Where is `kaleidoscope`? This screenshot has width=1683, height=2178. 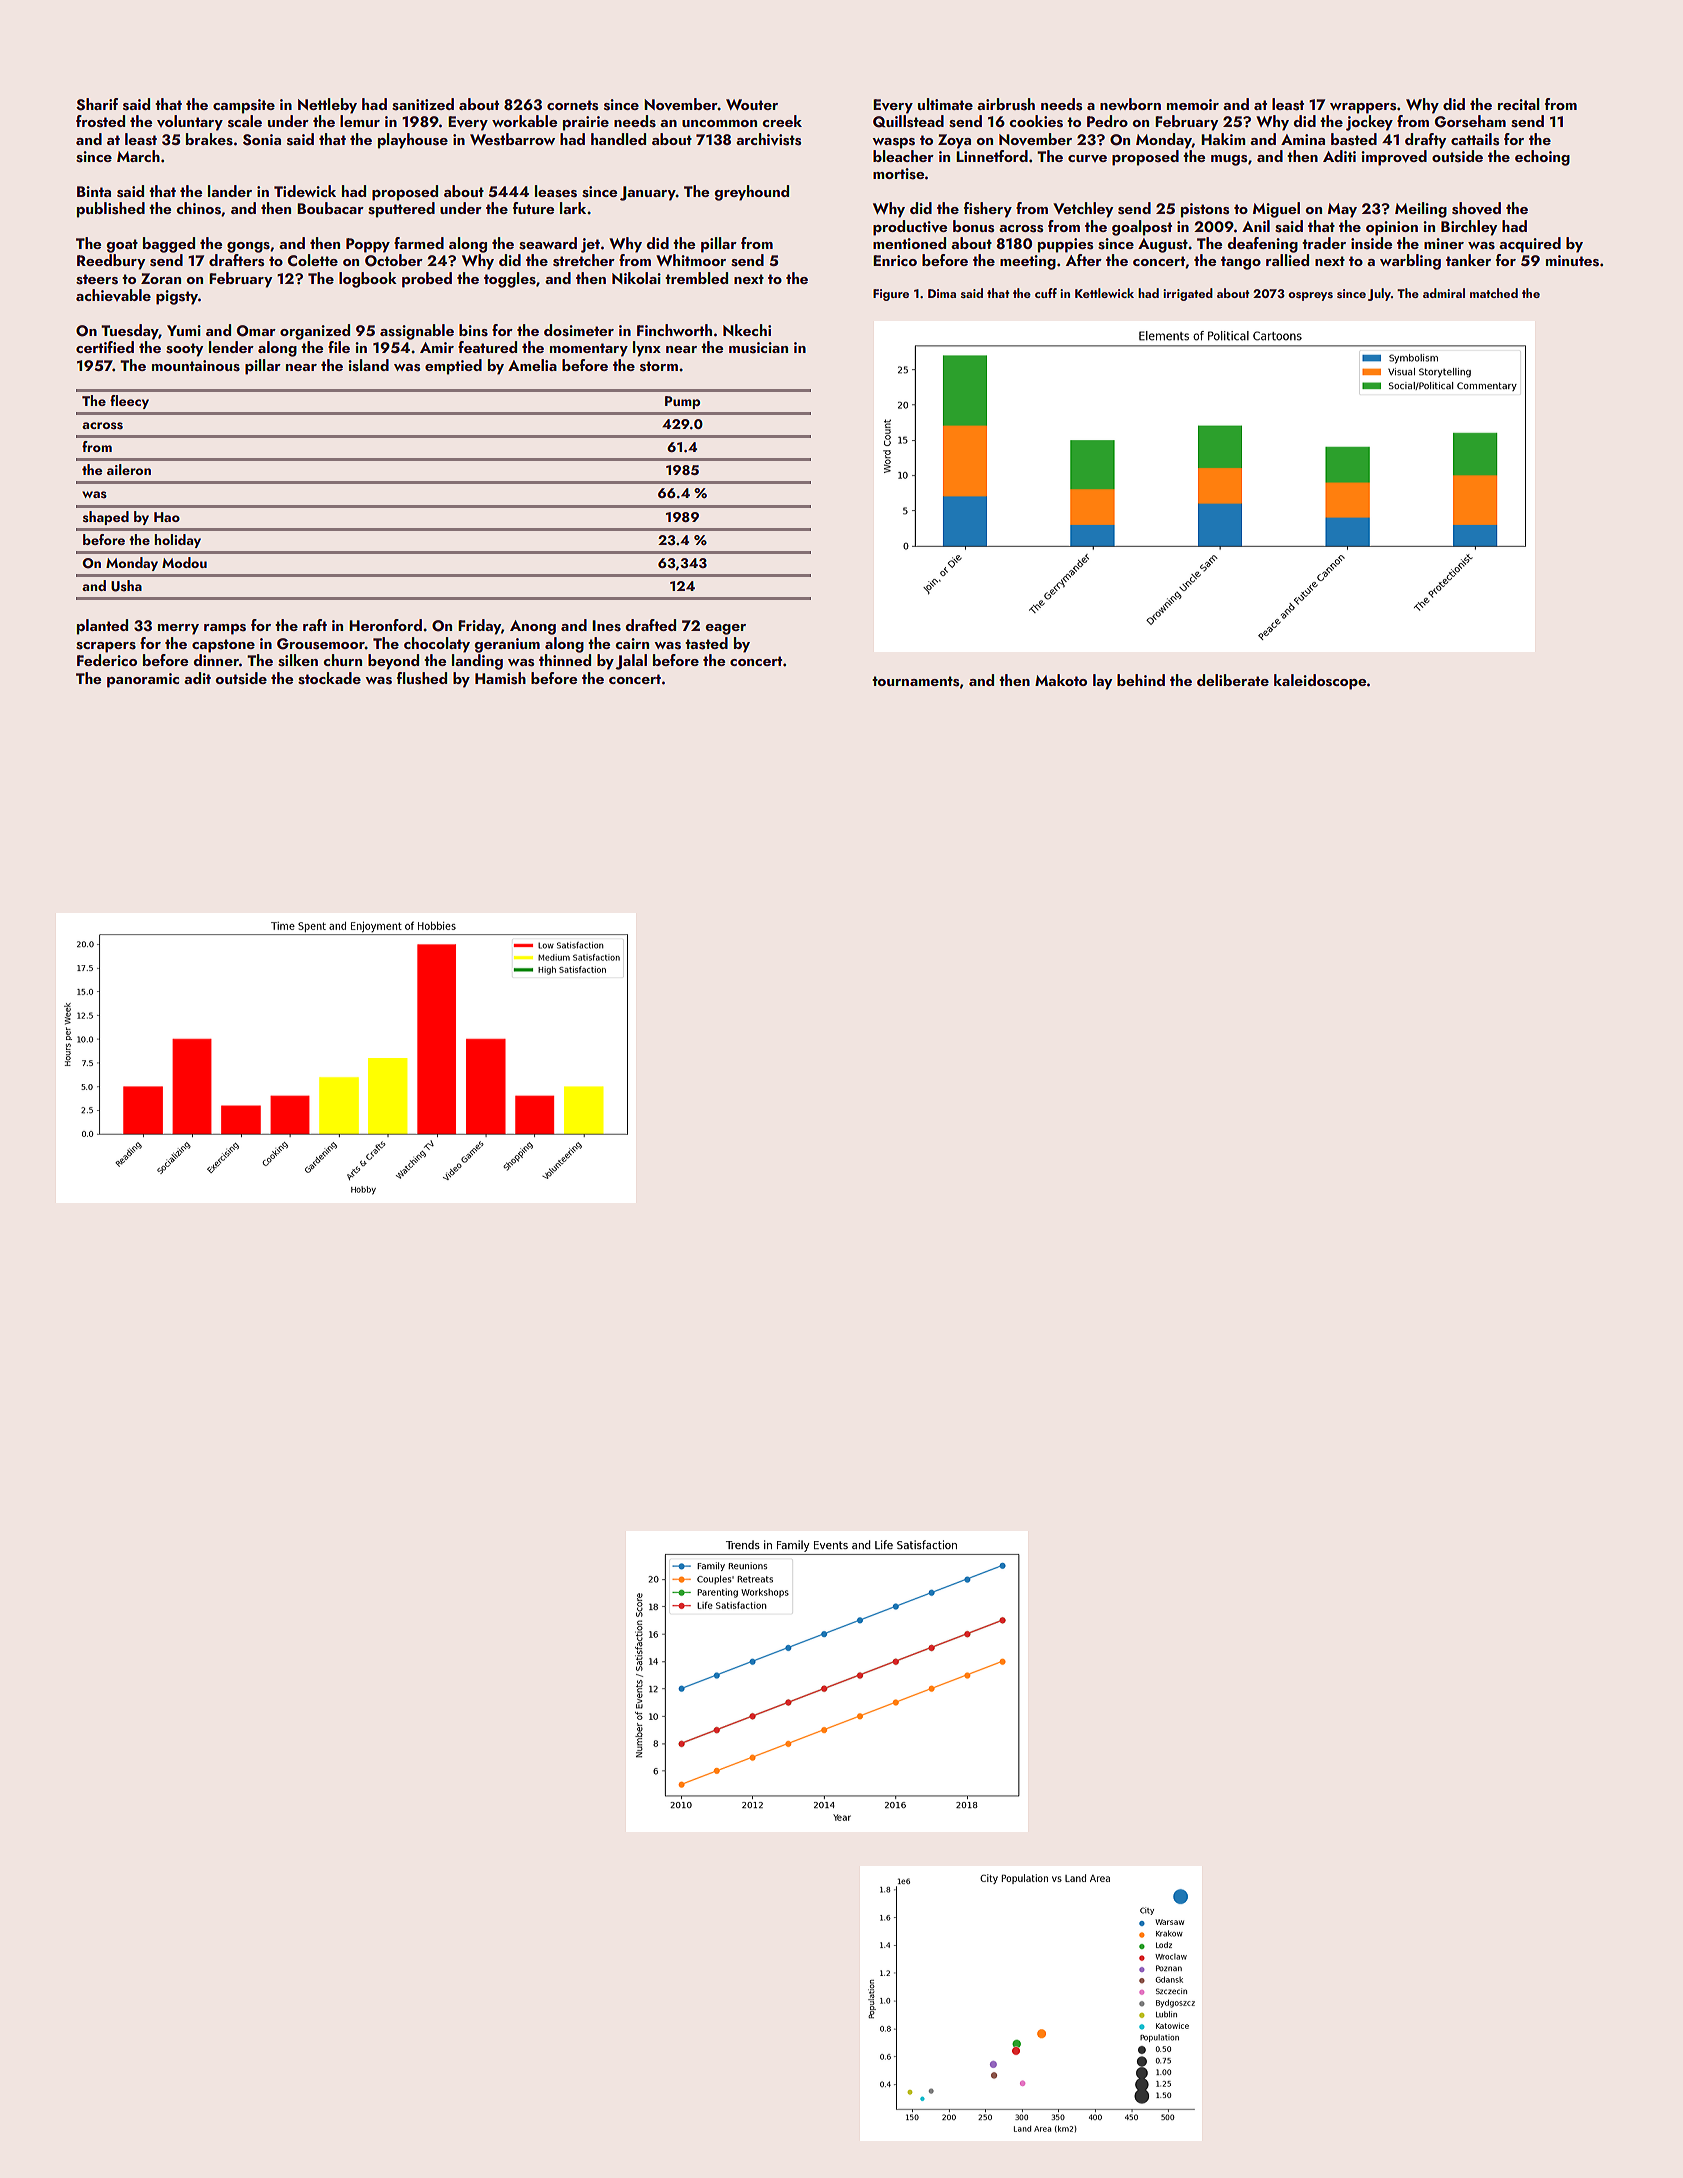 kaleidoscope is located at coordinates (1320, 682).
